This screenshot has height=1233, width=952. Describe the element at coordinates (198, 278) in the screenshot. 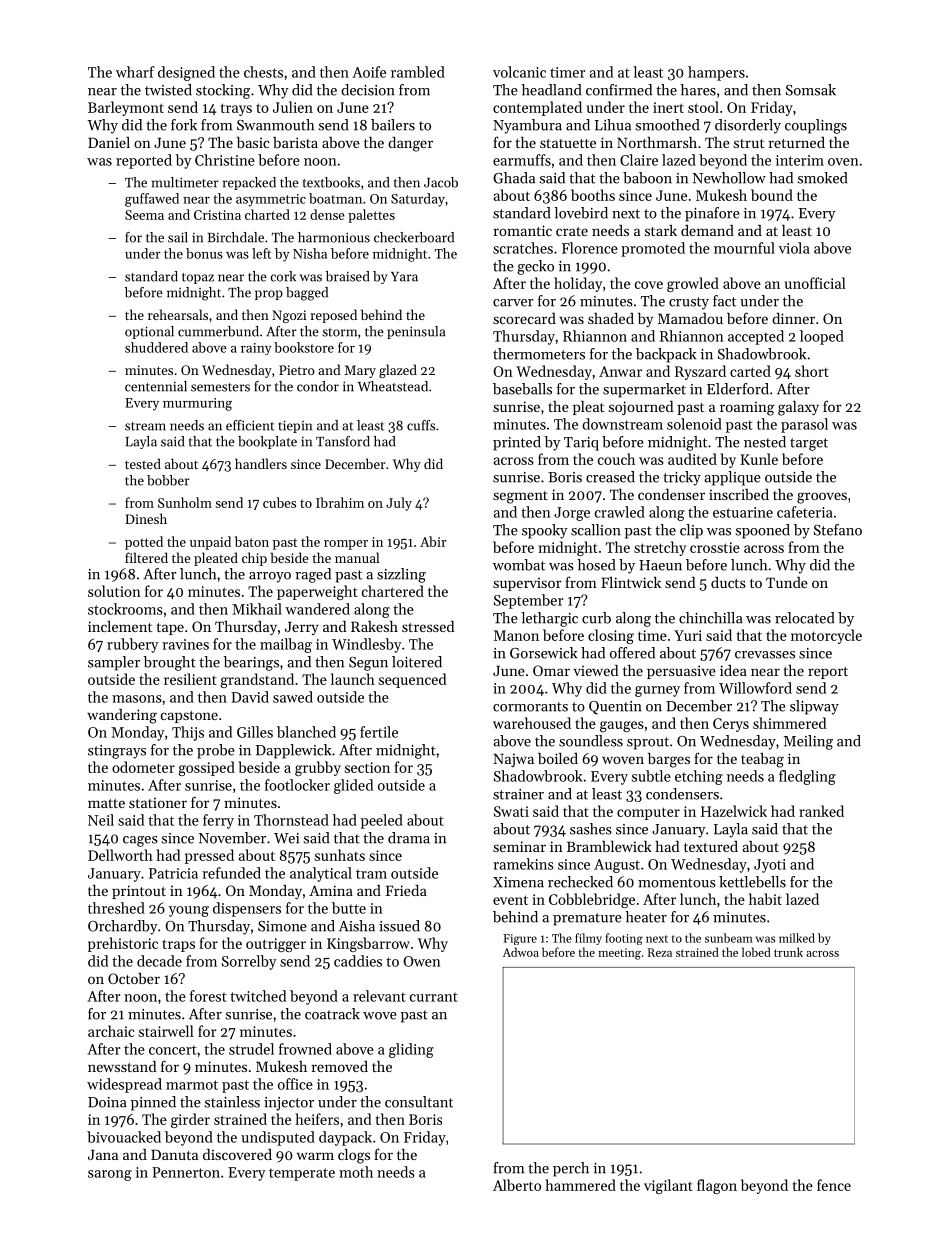

I see `topaz` at that location.
